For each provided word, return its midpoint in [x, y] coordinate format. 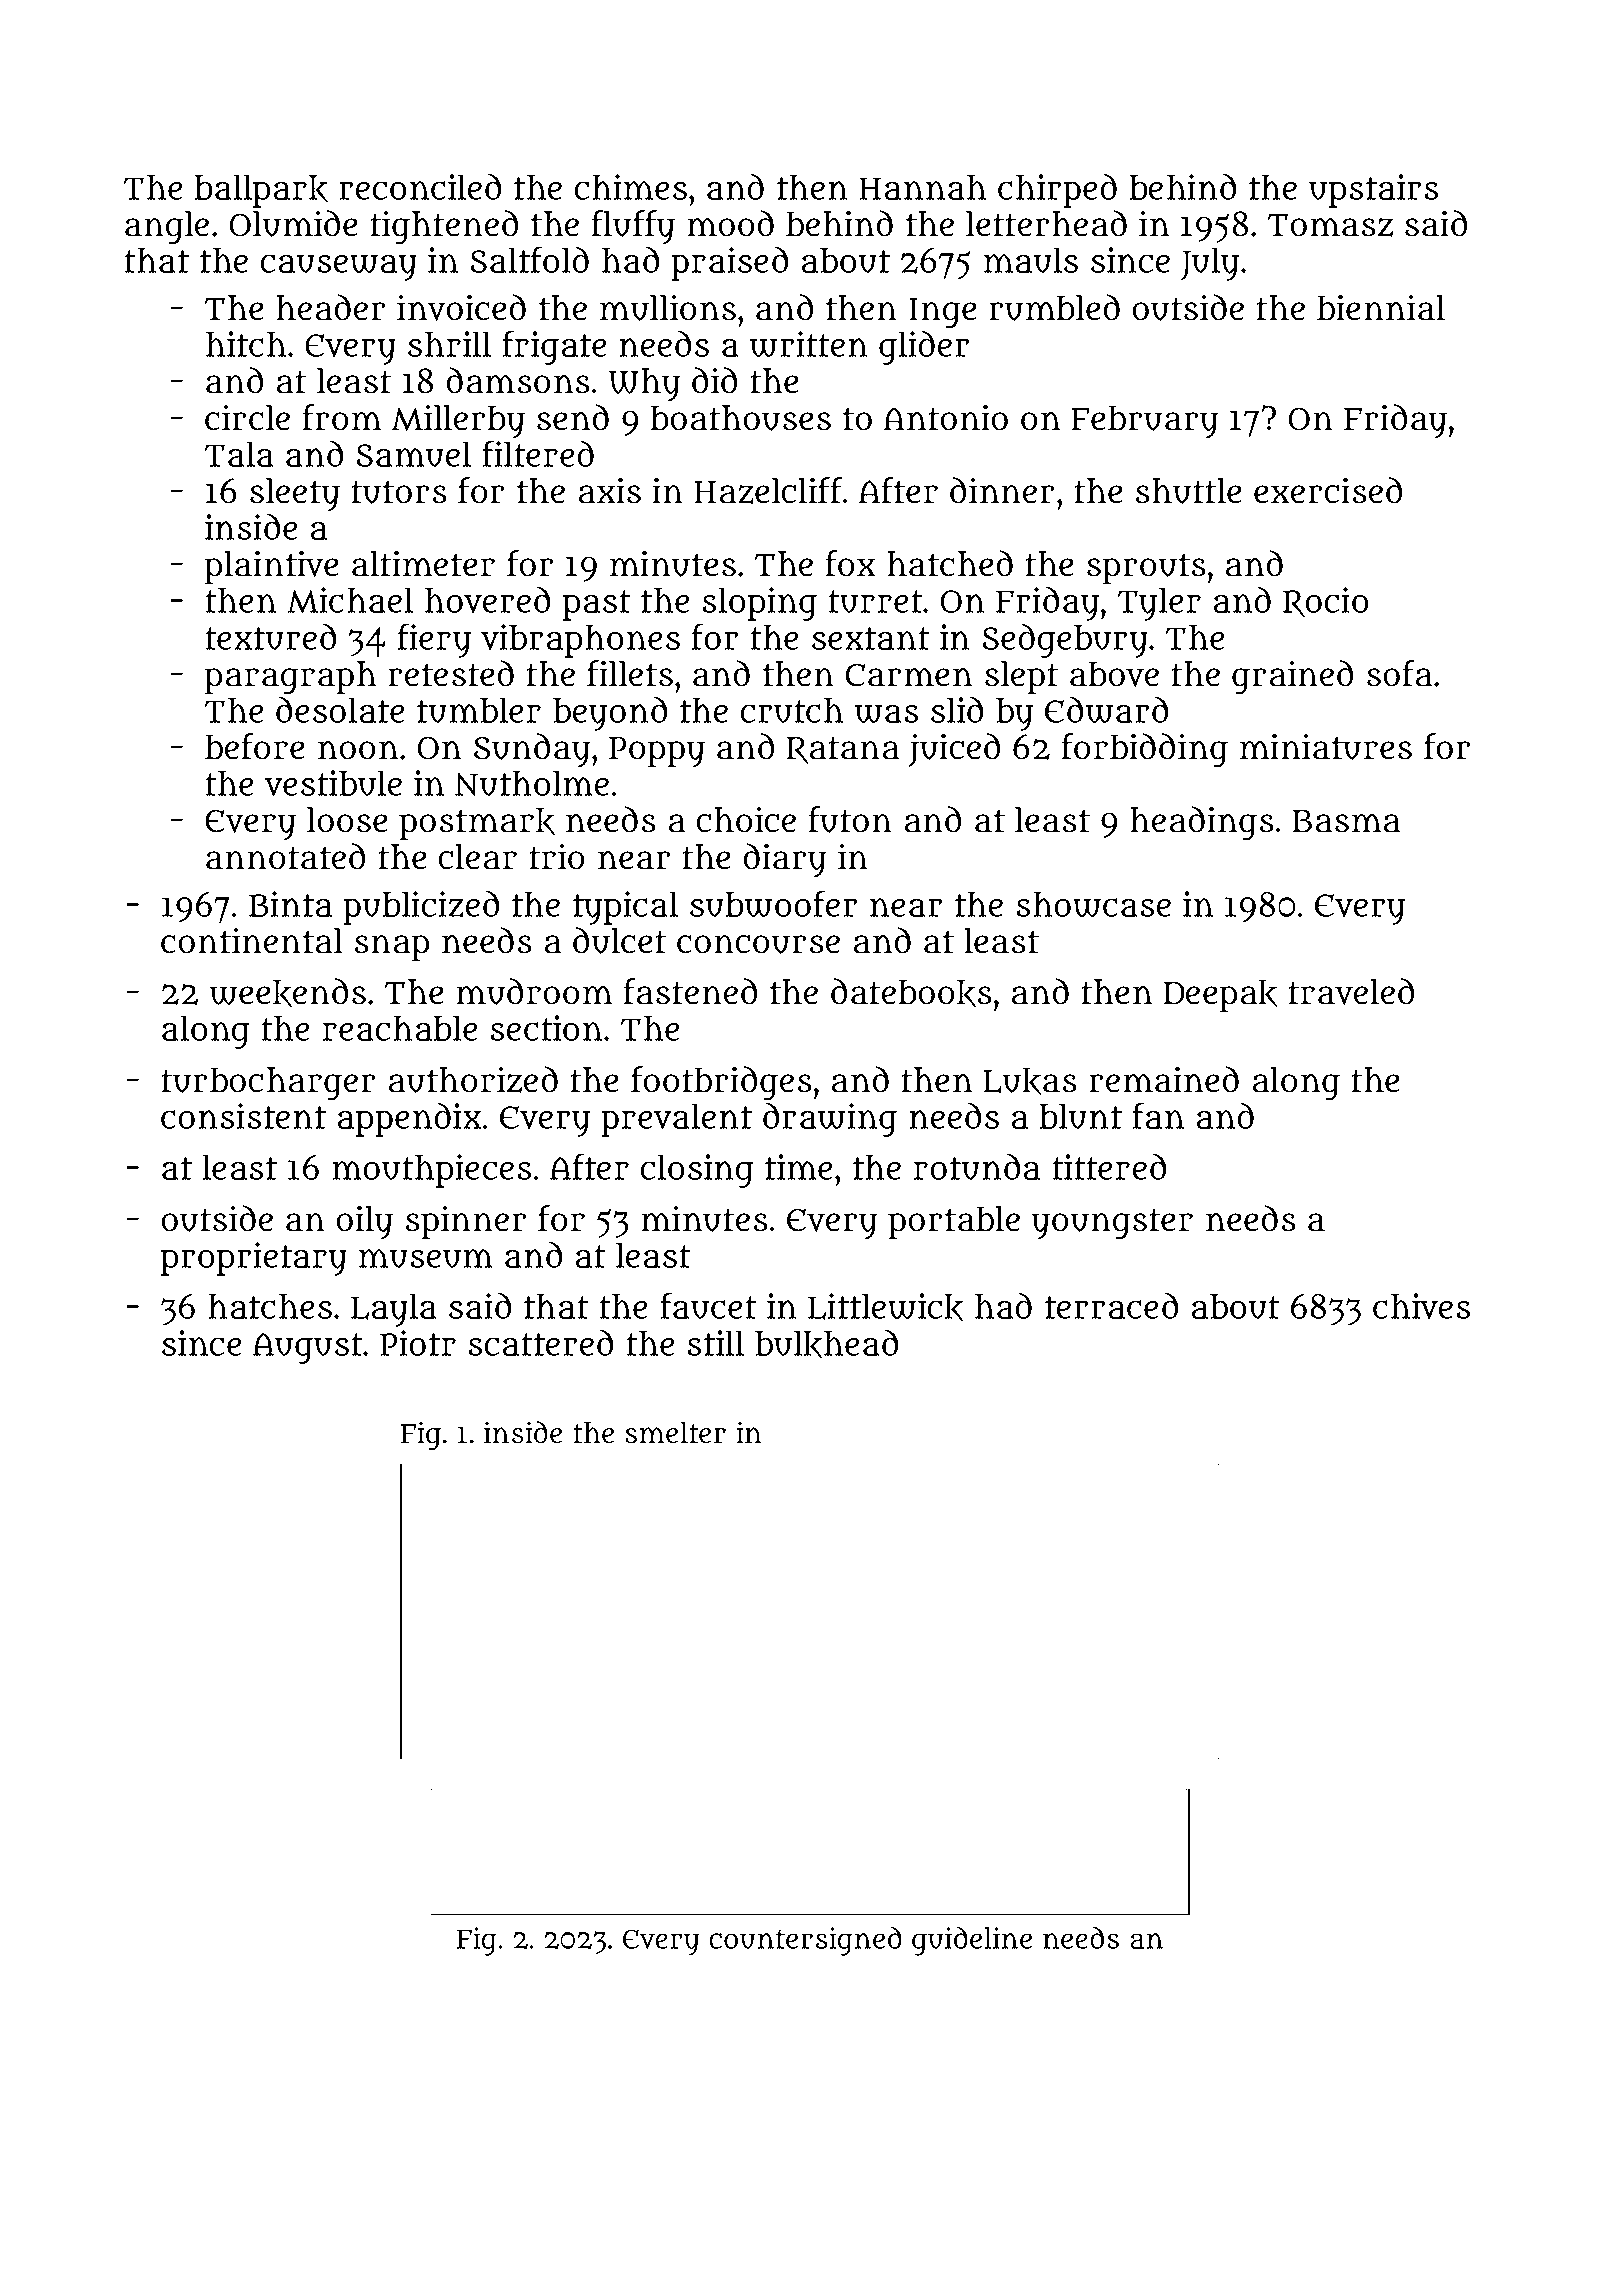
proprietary [254, 1259]
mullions [668, 308]
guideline [972, 1941]
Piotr [418, 1343]
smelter [675, 1433]
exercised [1328, 490]
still [716, 1343]
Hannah [922, 187]
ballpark [261, 191]
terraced [1111, 1306]
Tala [239, 454]
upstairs [1374, 191]
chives [1422, 1306]
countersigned [805, 1941]
